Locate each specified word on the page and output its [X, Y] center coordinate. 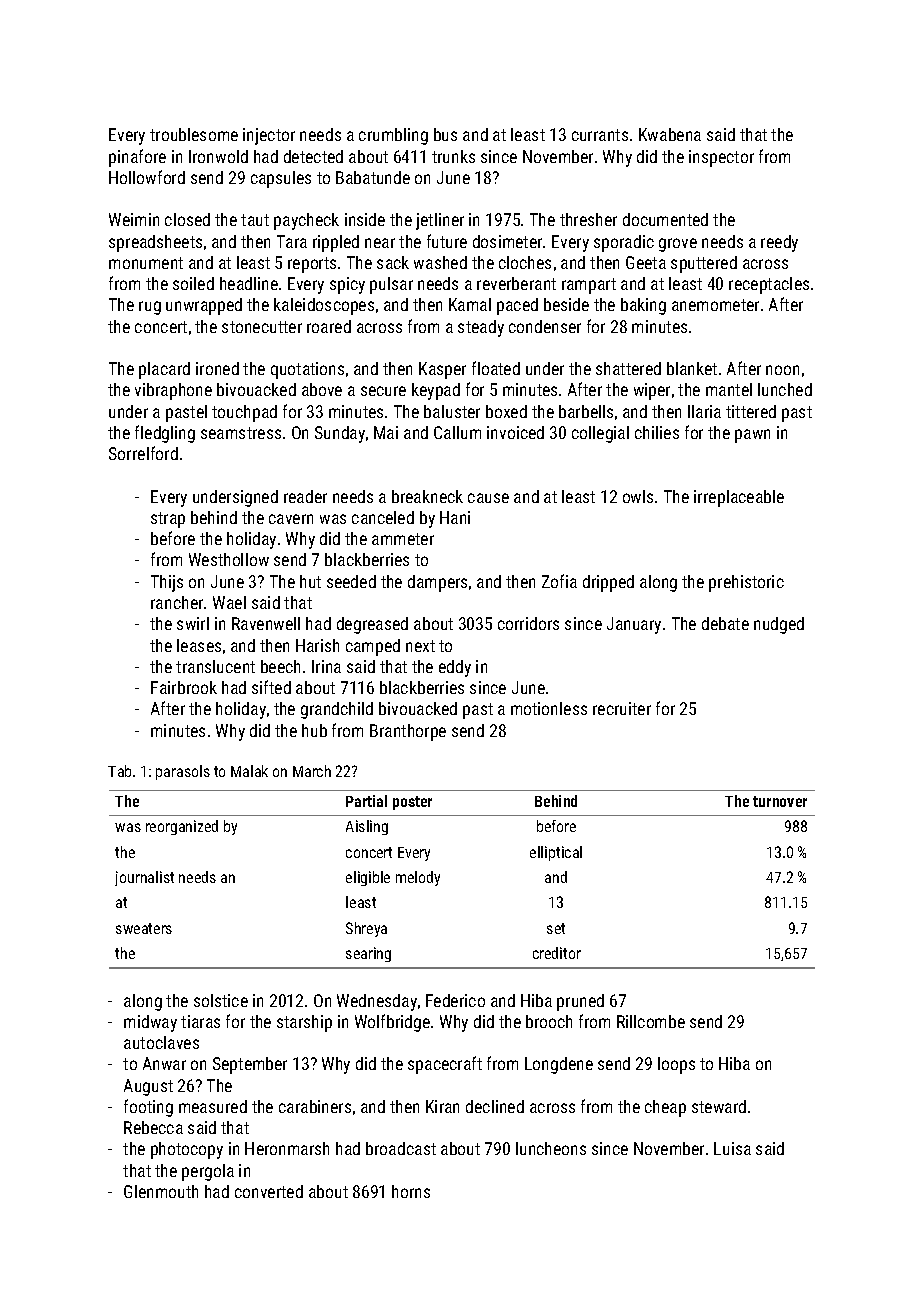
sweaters [144, 928]
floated [496, 368]
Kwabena [670, 134]
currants [600, 135]
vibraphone [173, 391]
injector [269, 136]
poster [412, 803]
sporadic [624, 243]
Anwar [164, 1063]
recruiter [622, 708]
